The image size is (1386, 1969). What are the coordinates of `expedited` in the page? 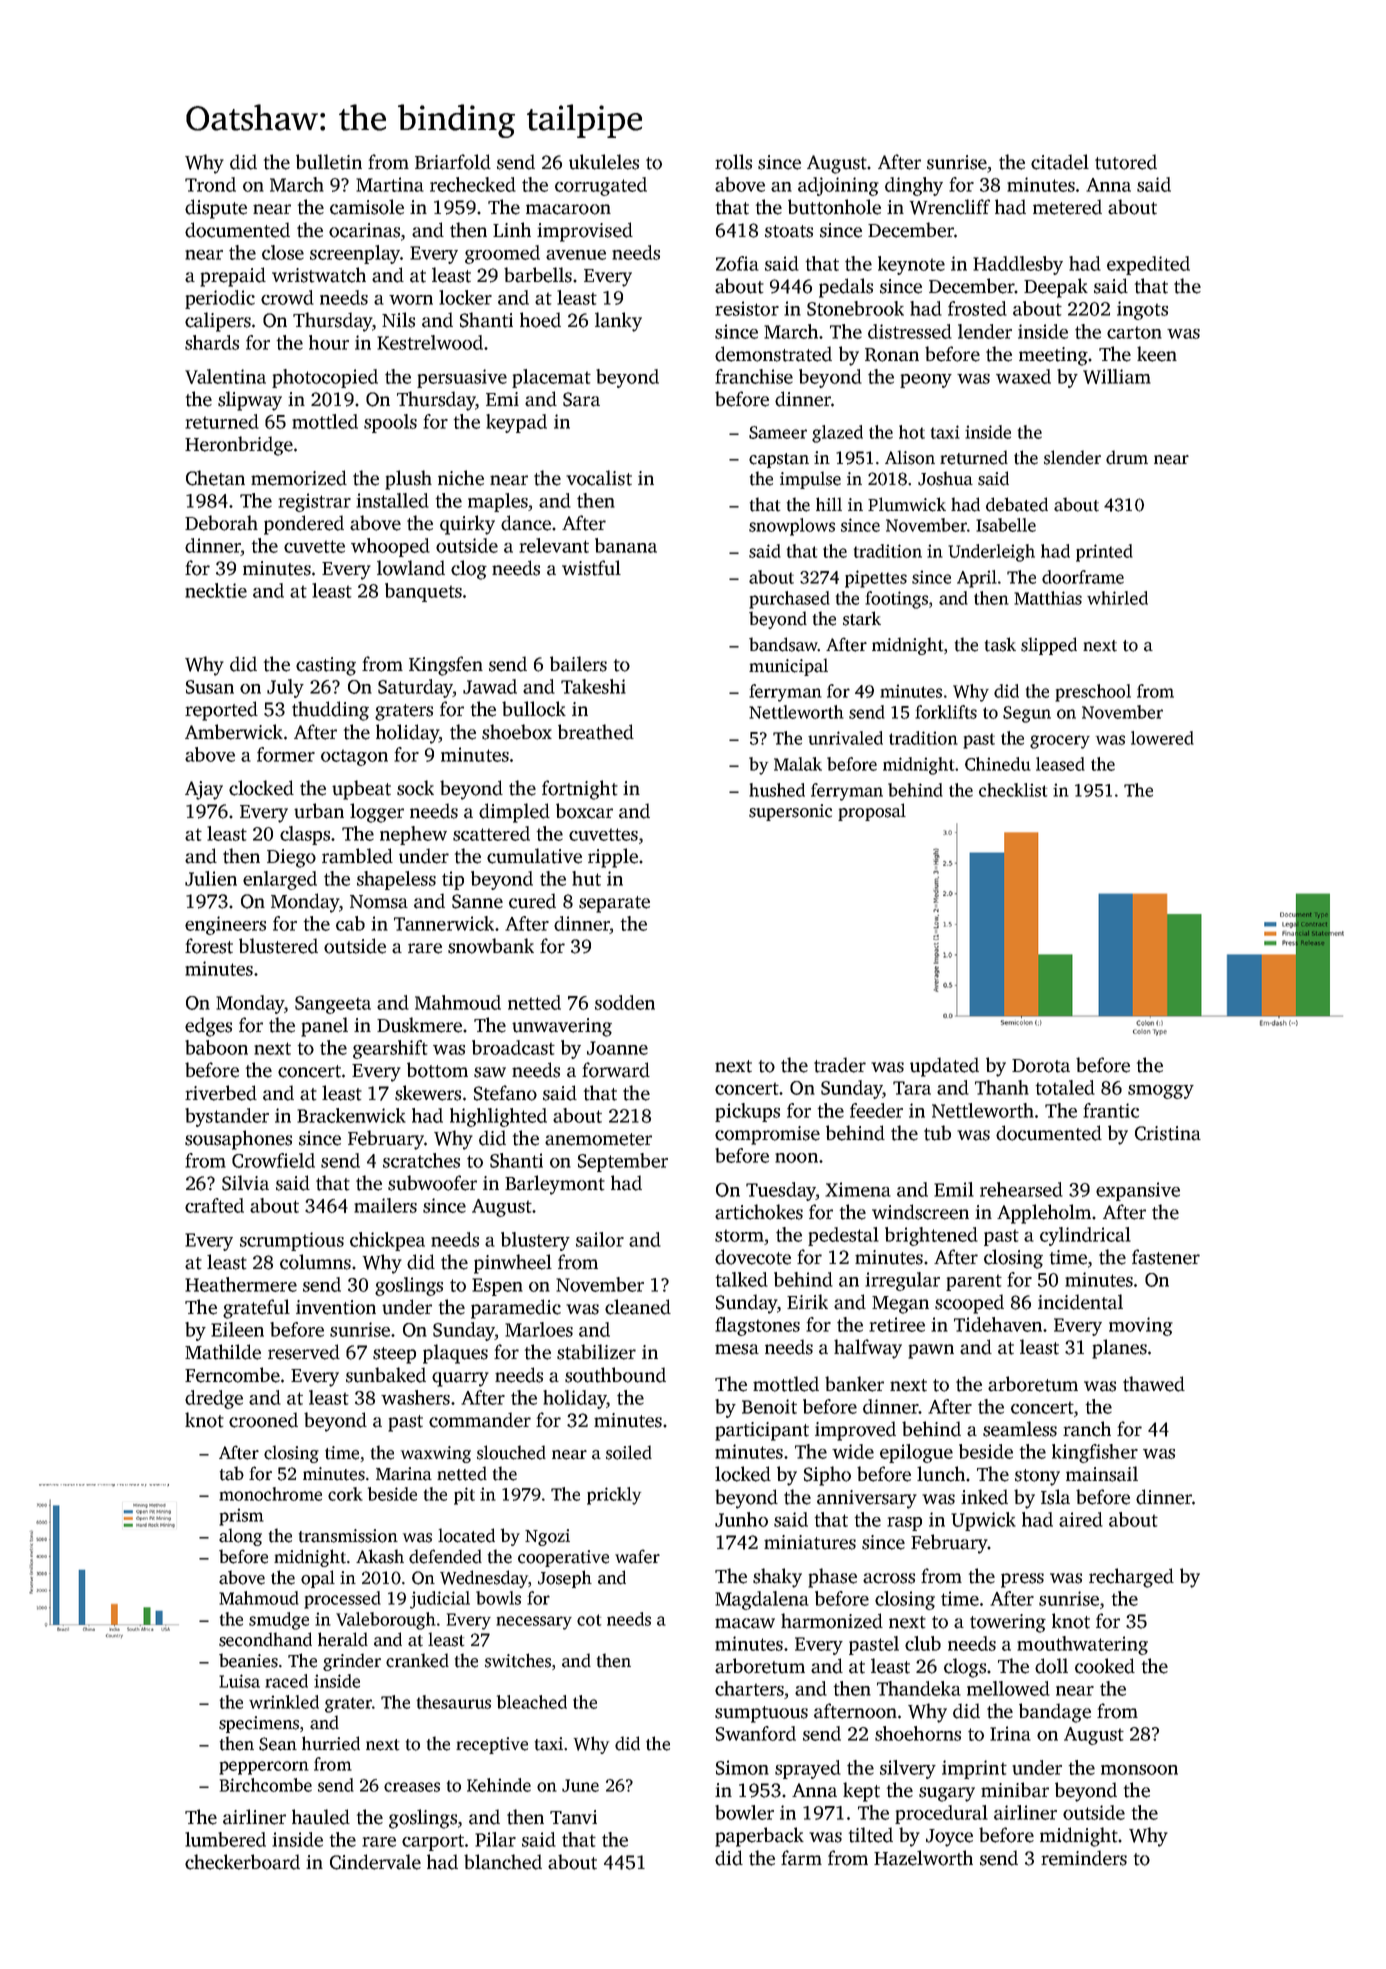 It's located at (1148, 265).
